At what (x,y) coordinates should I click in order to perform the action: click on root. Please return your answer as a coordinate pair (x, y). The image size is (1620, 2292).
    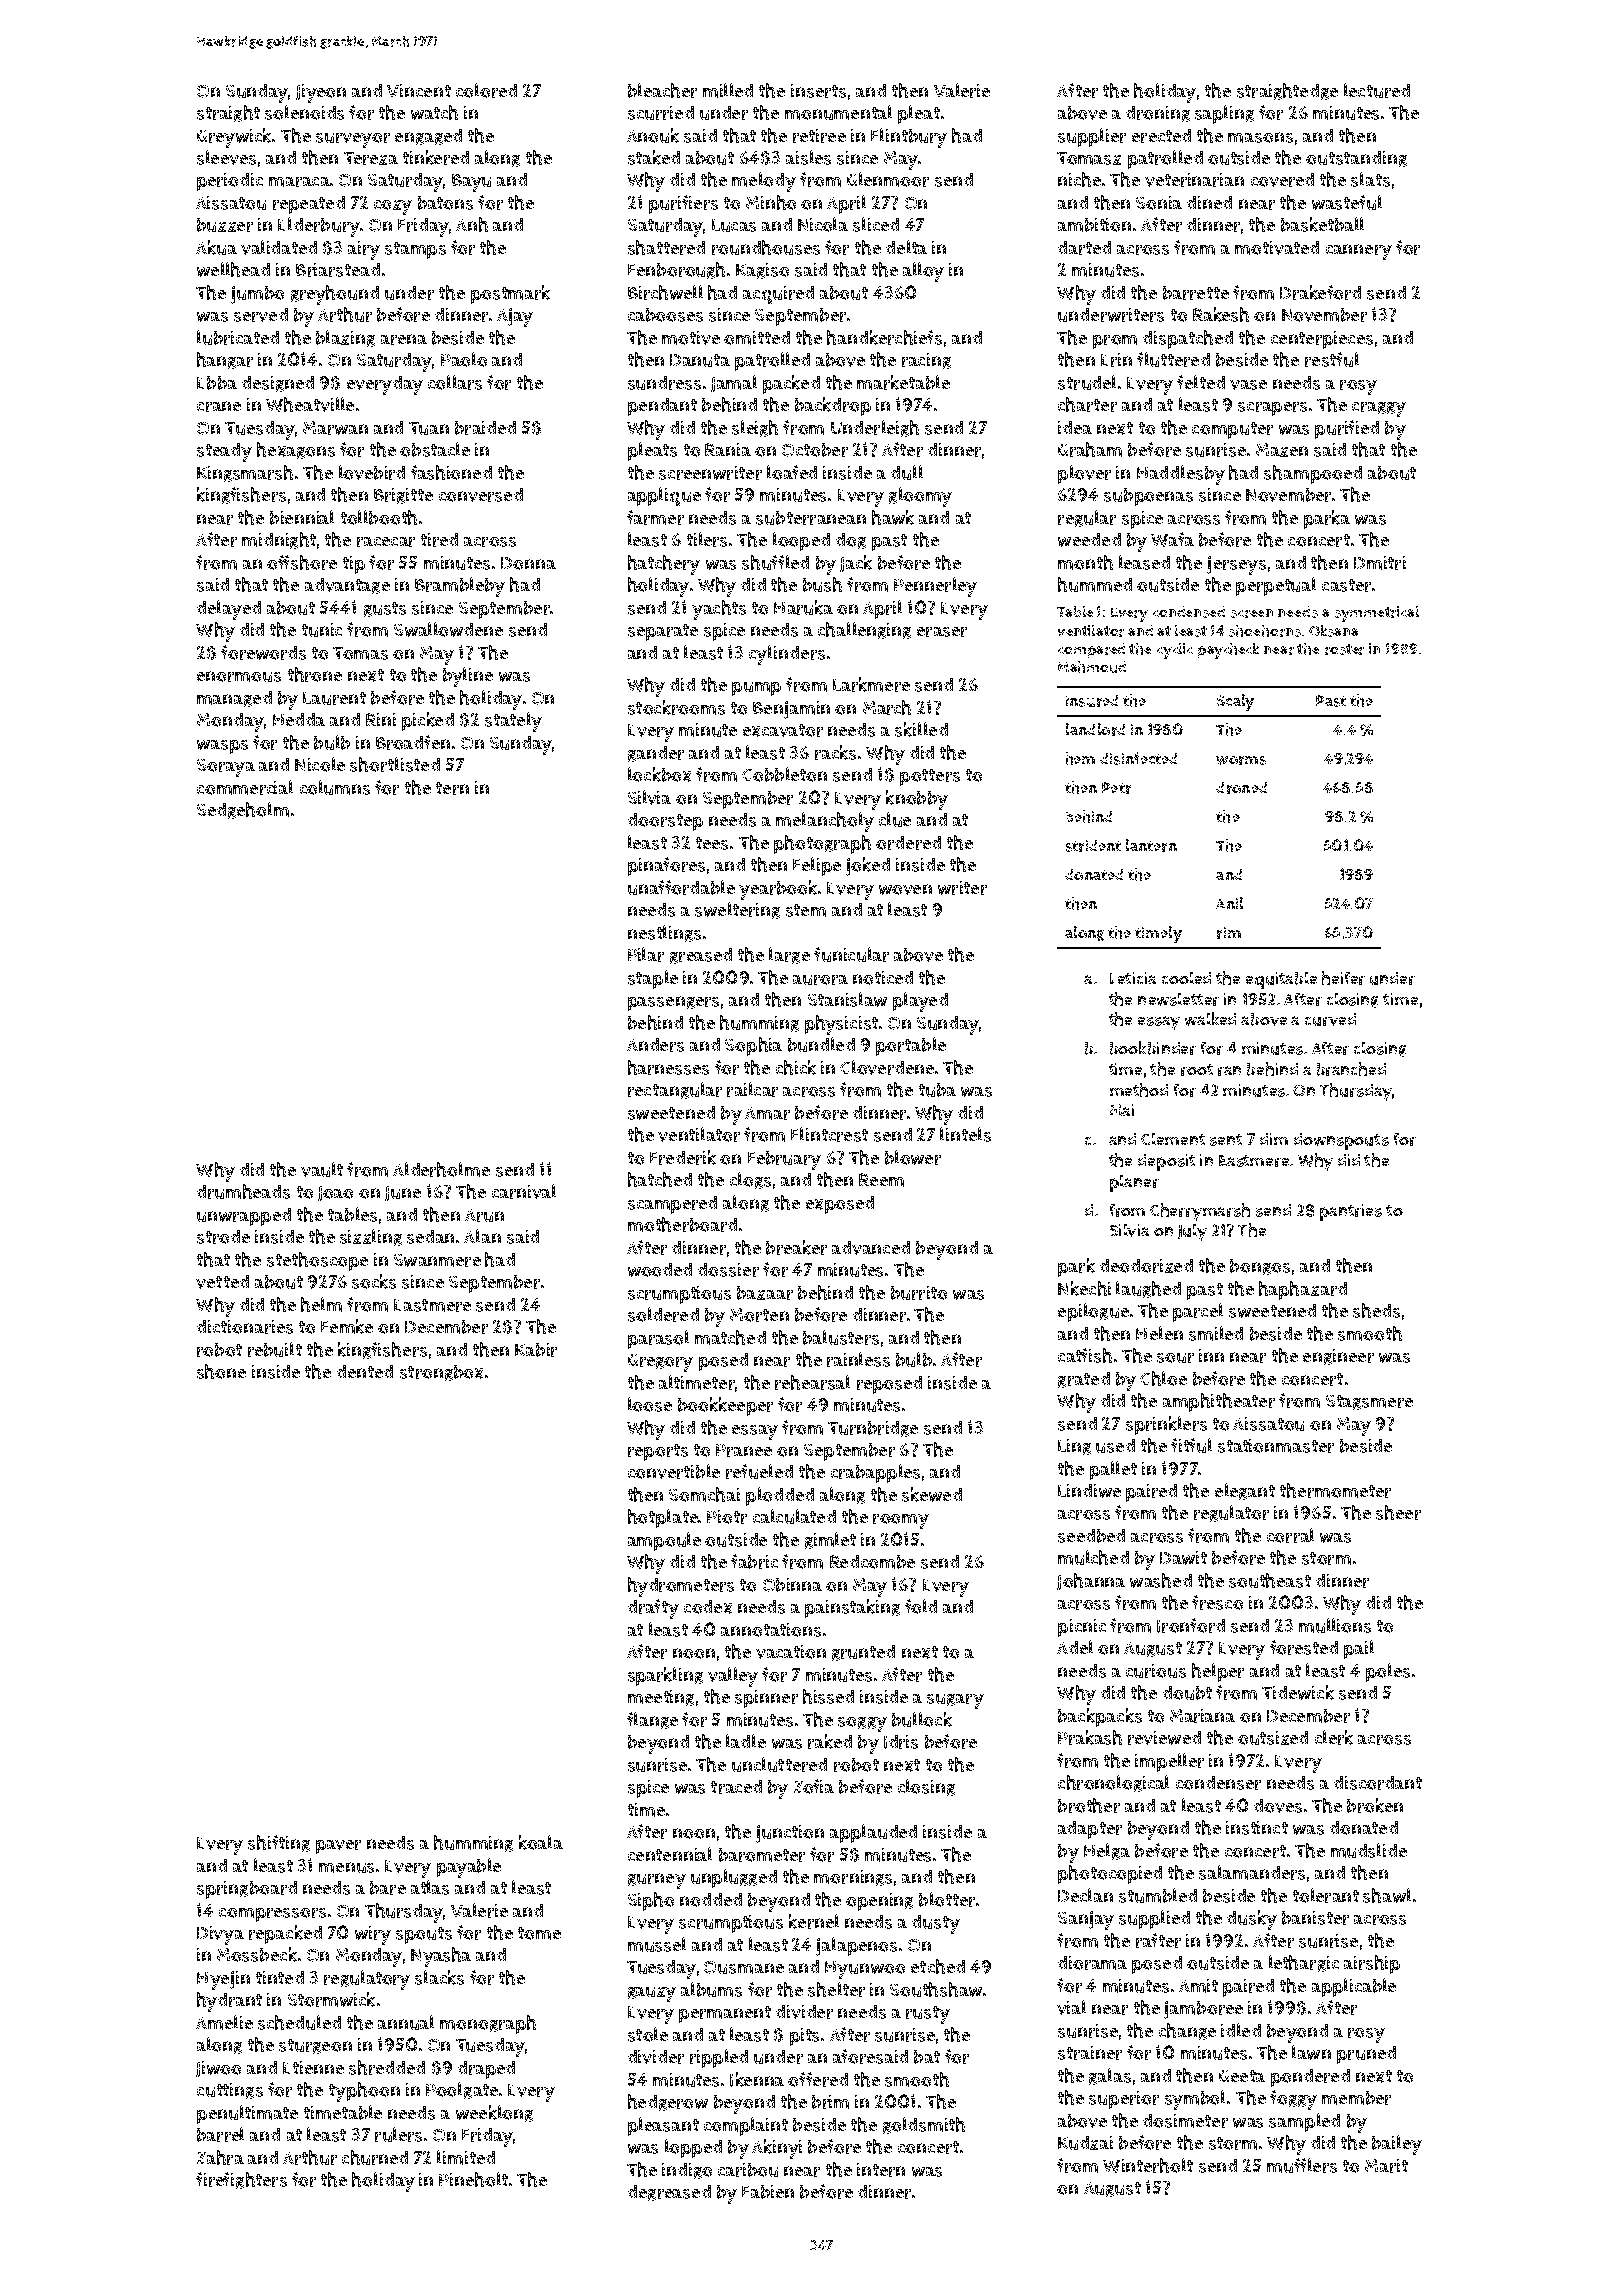
    Looking at the image, I should click on (1197, 1070).
